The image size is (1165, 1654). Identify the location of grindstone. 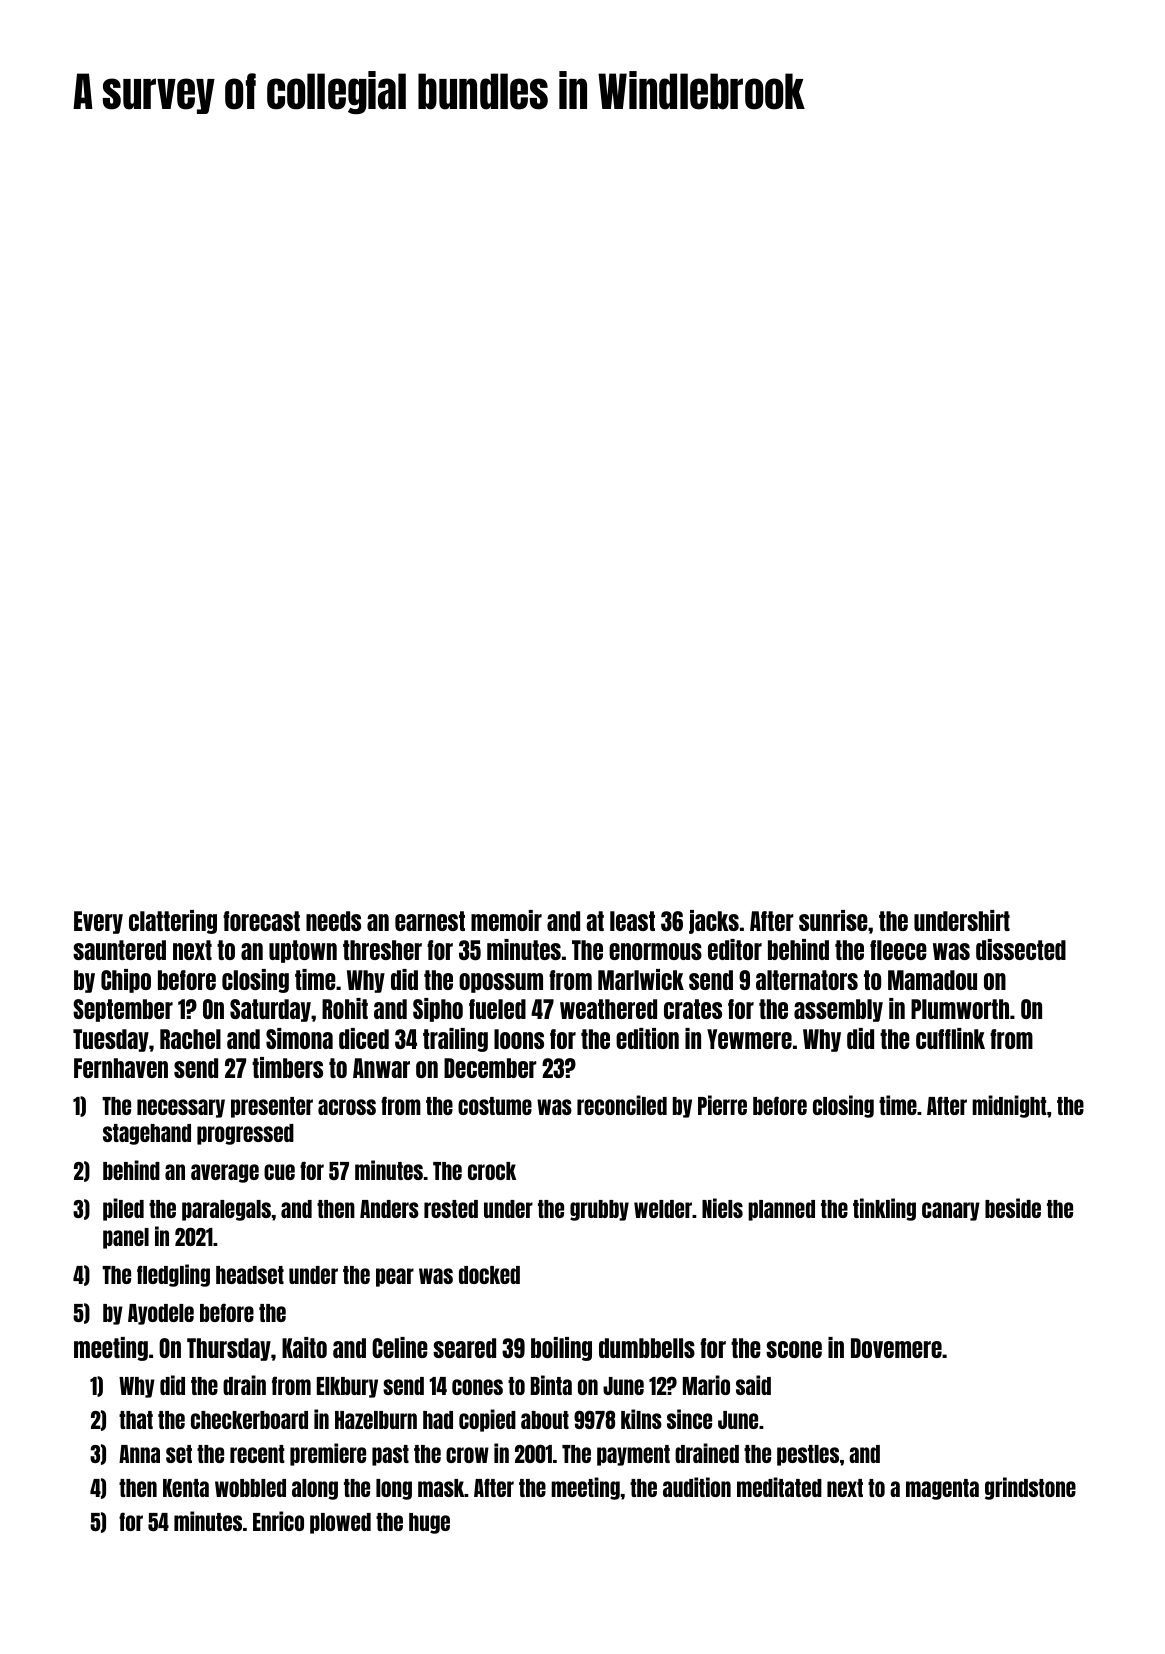
(1030, 1488).
